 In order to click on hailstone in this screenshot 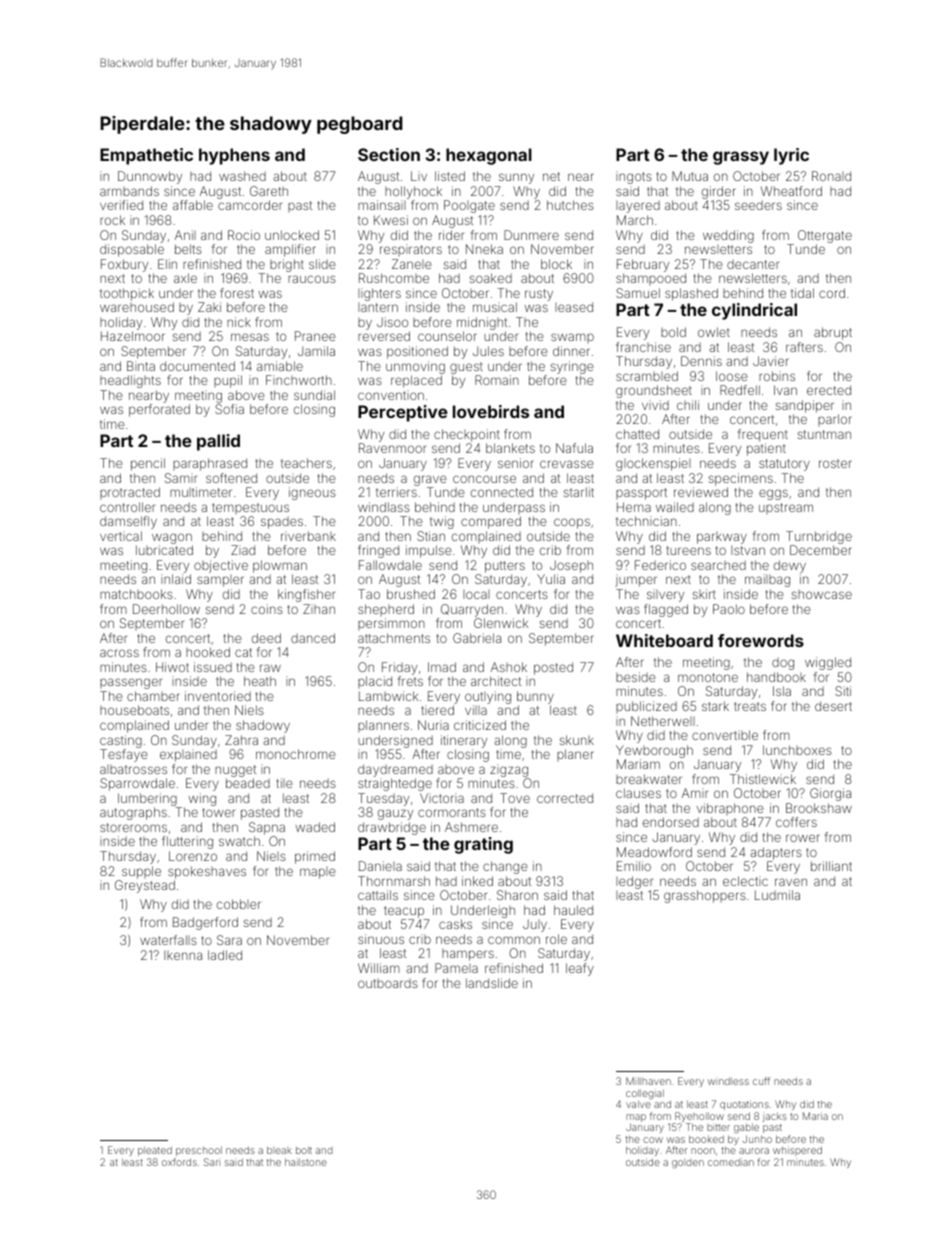, I will do `click(306, 1162)`.
